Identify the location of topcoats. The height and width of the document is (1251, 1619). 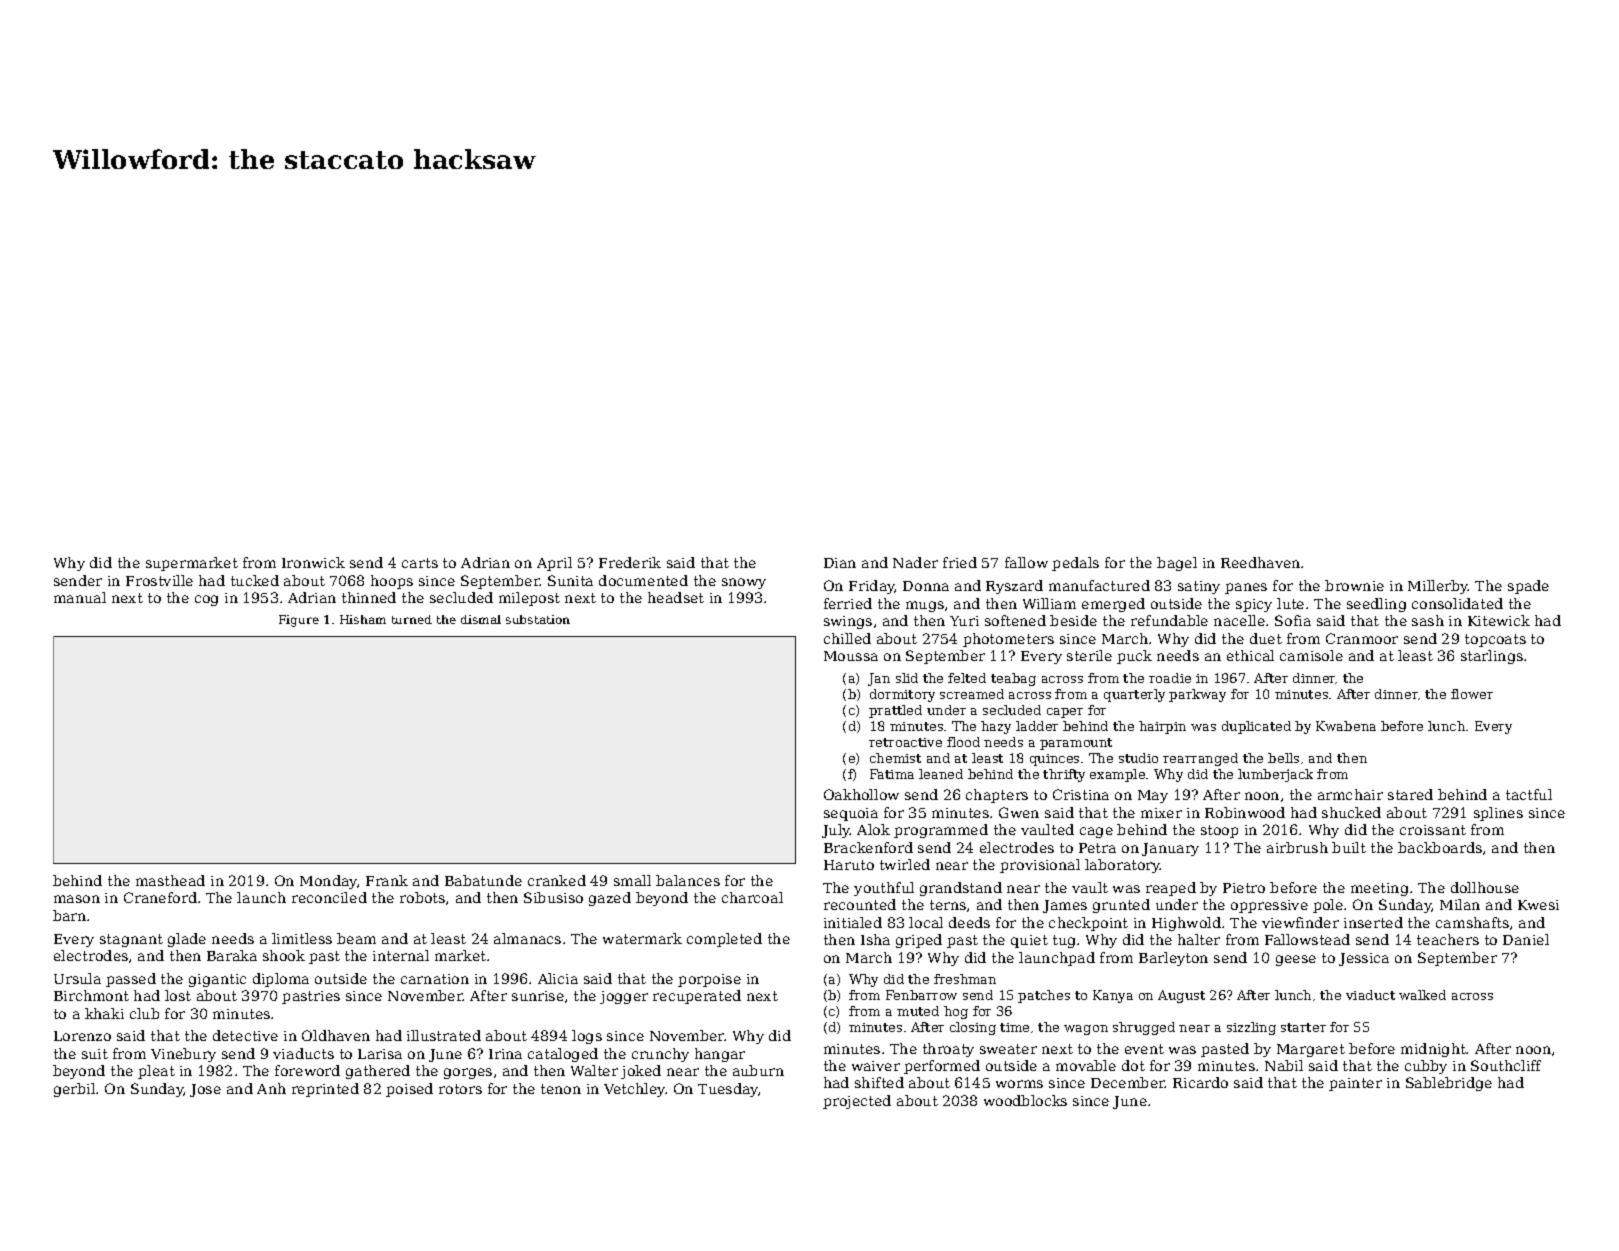
(1495, 640).
